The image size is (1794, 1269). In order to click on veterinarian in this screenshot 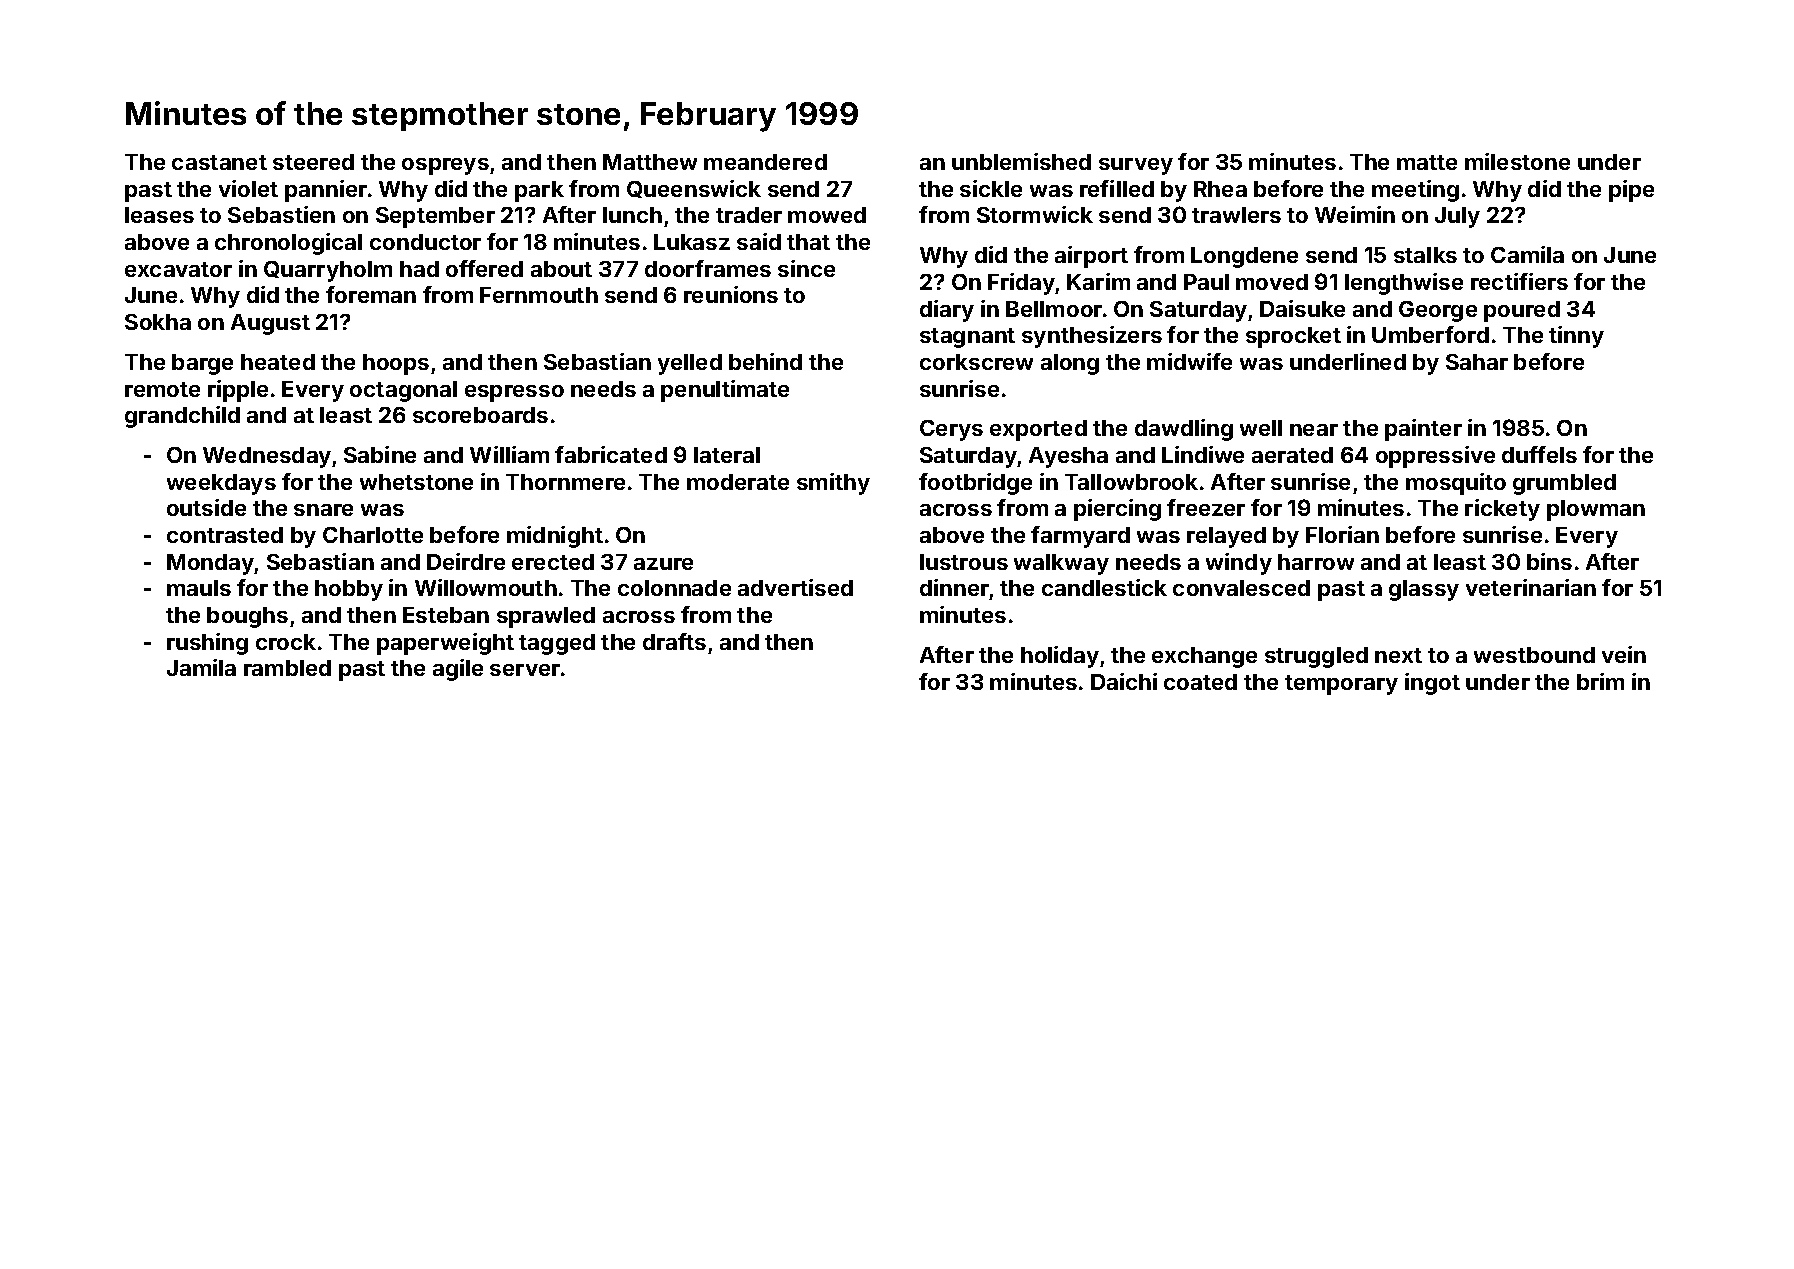, I will do `click(1531, 587)`.
